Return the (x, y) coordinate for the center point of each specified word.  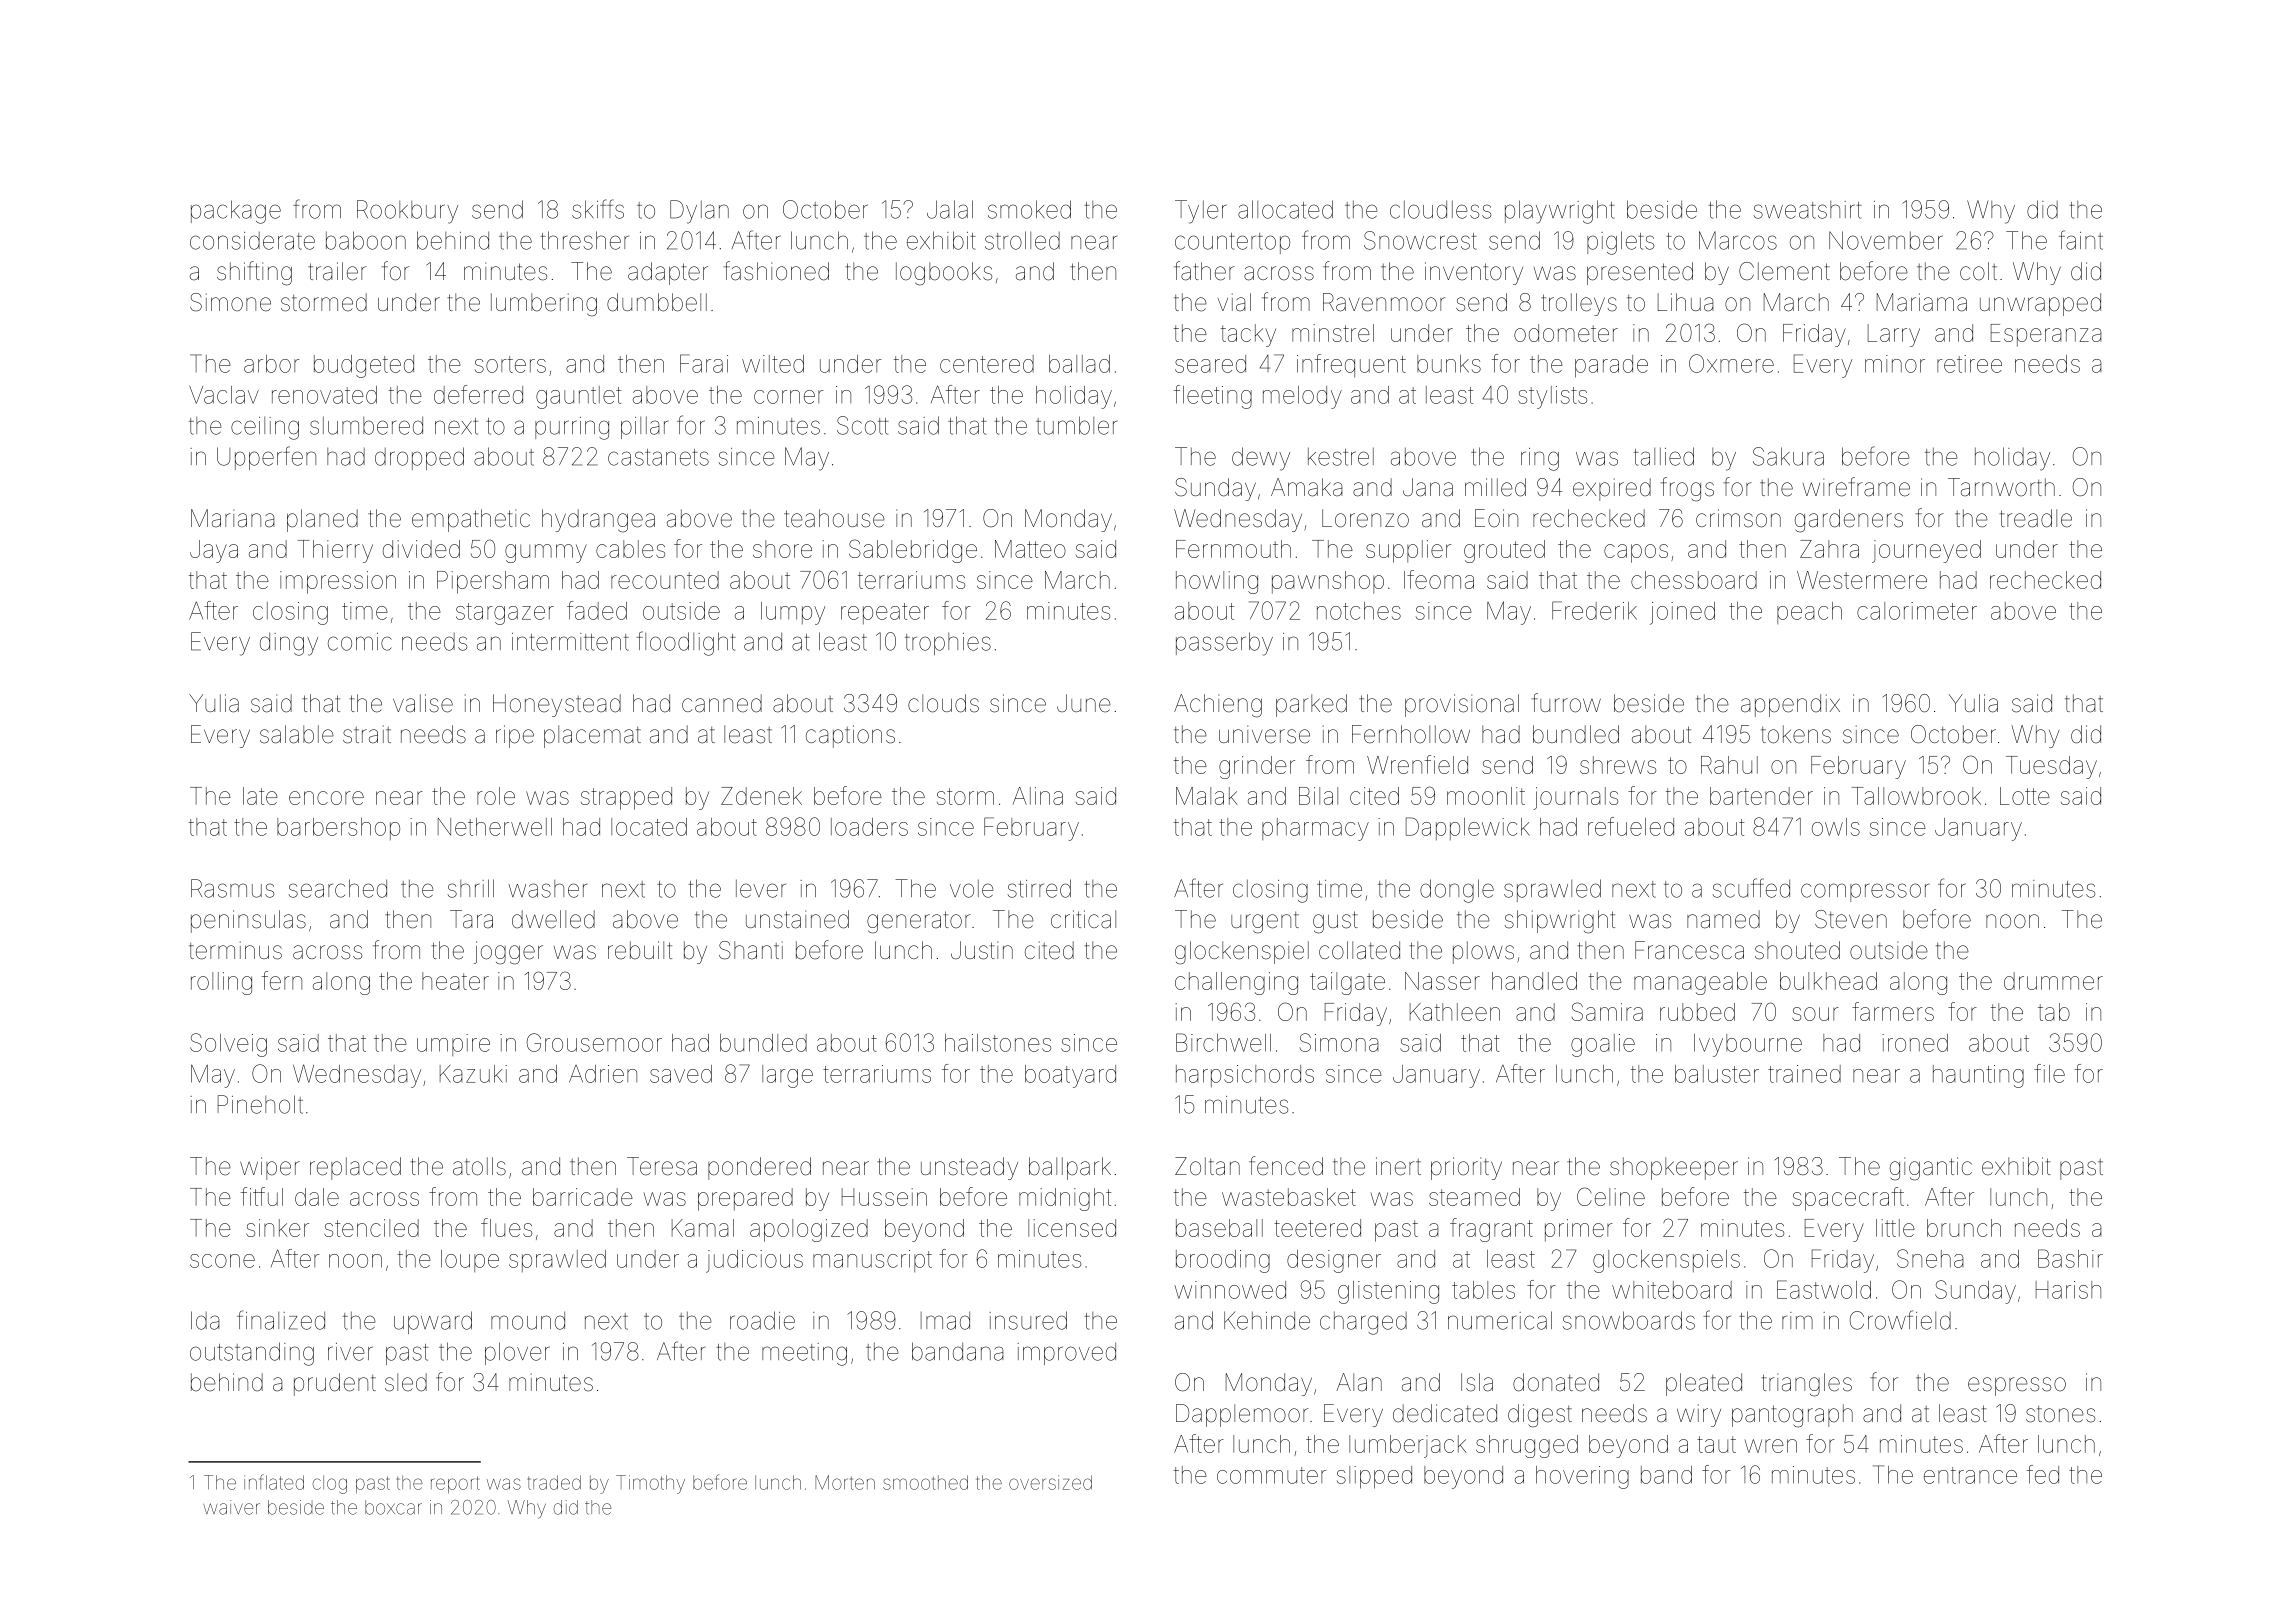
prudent (335, 1384)
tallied (1663, 456)
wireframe (1856, 487)
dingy (289, 644)
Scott (863, 425)
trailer (337, 271)
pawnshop (1328, 582)
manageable (1700, 983)
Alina (1038, 796)
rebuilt (640, 950)
